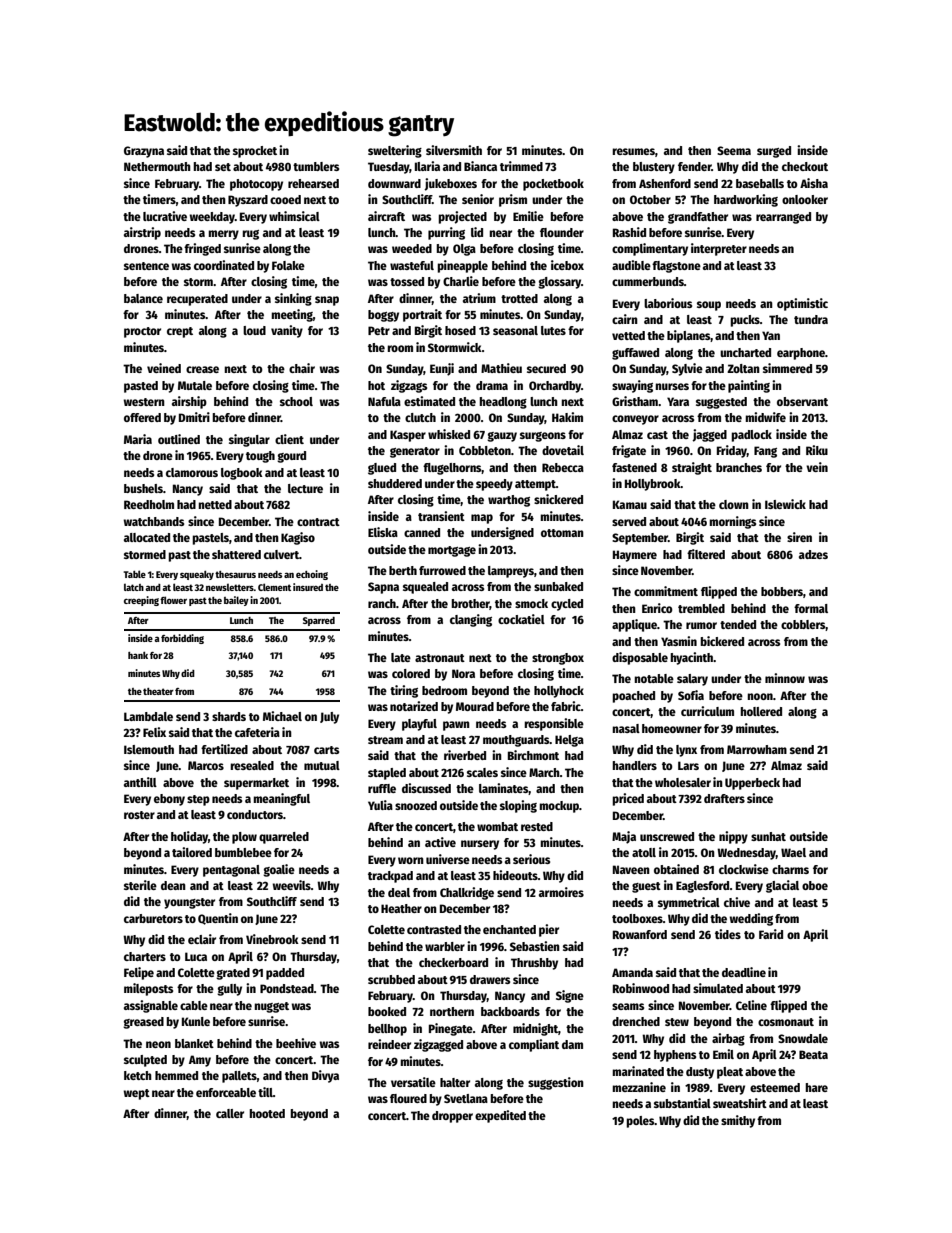  Describe the element at coordinates (319, 621) in the screenshot. I see `Sparred` at that location.
